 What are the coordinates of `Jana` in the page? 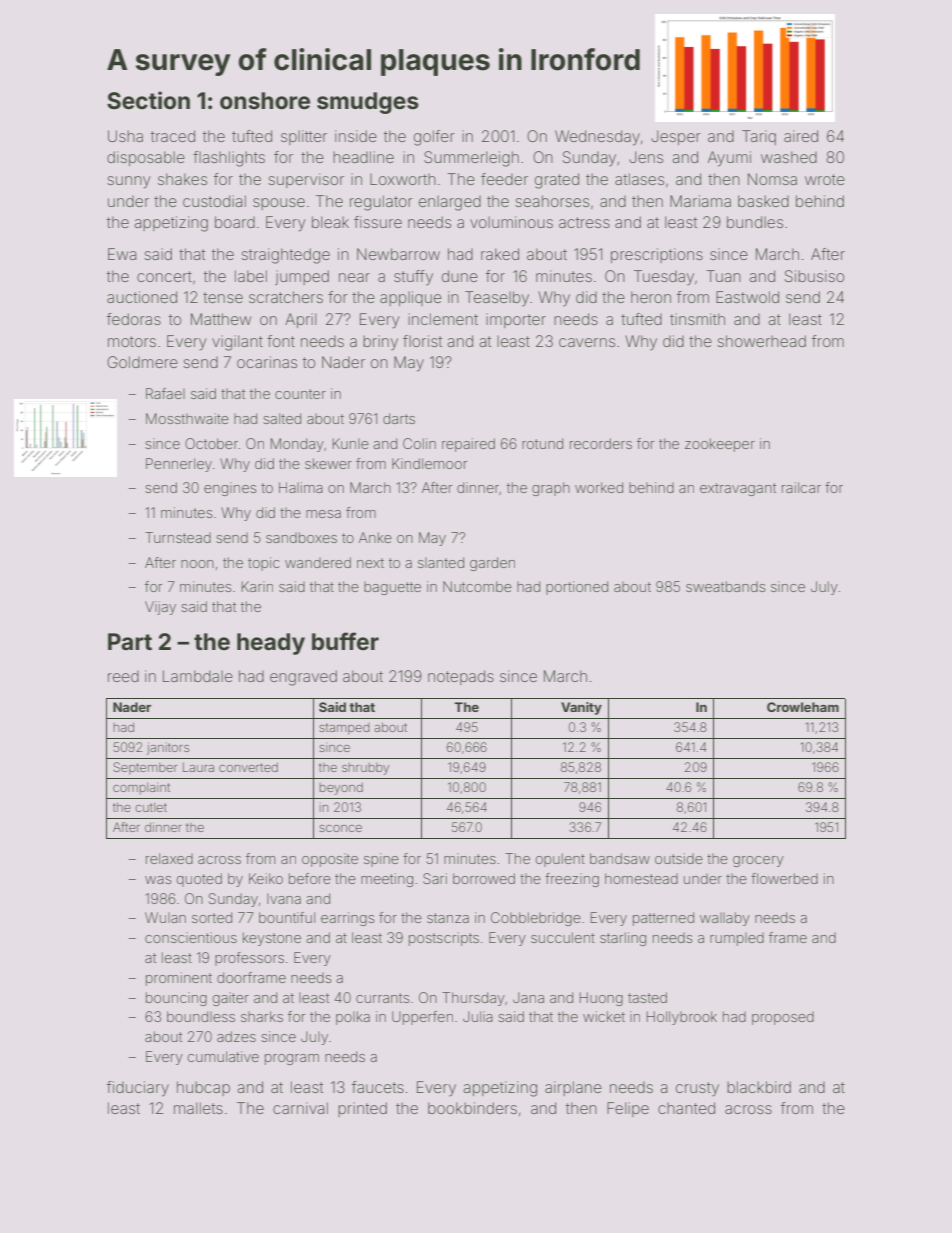 It's located at (528, 997).
